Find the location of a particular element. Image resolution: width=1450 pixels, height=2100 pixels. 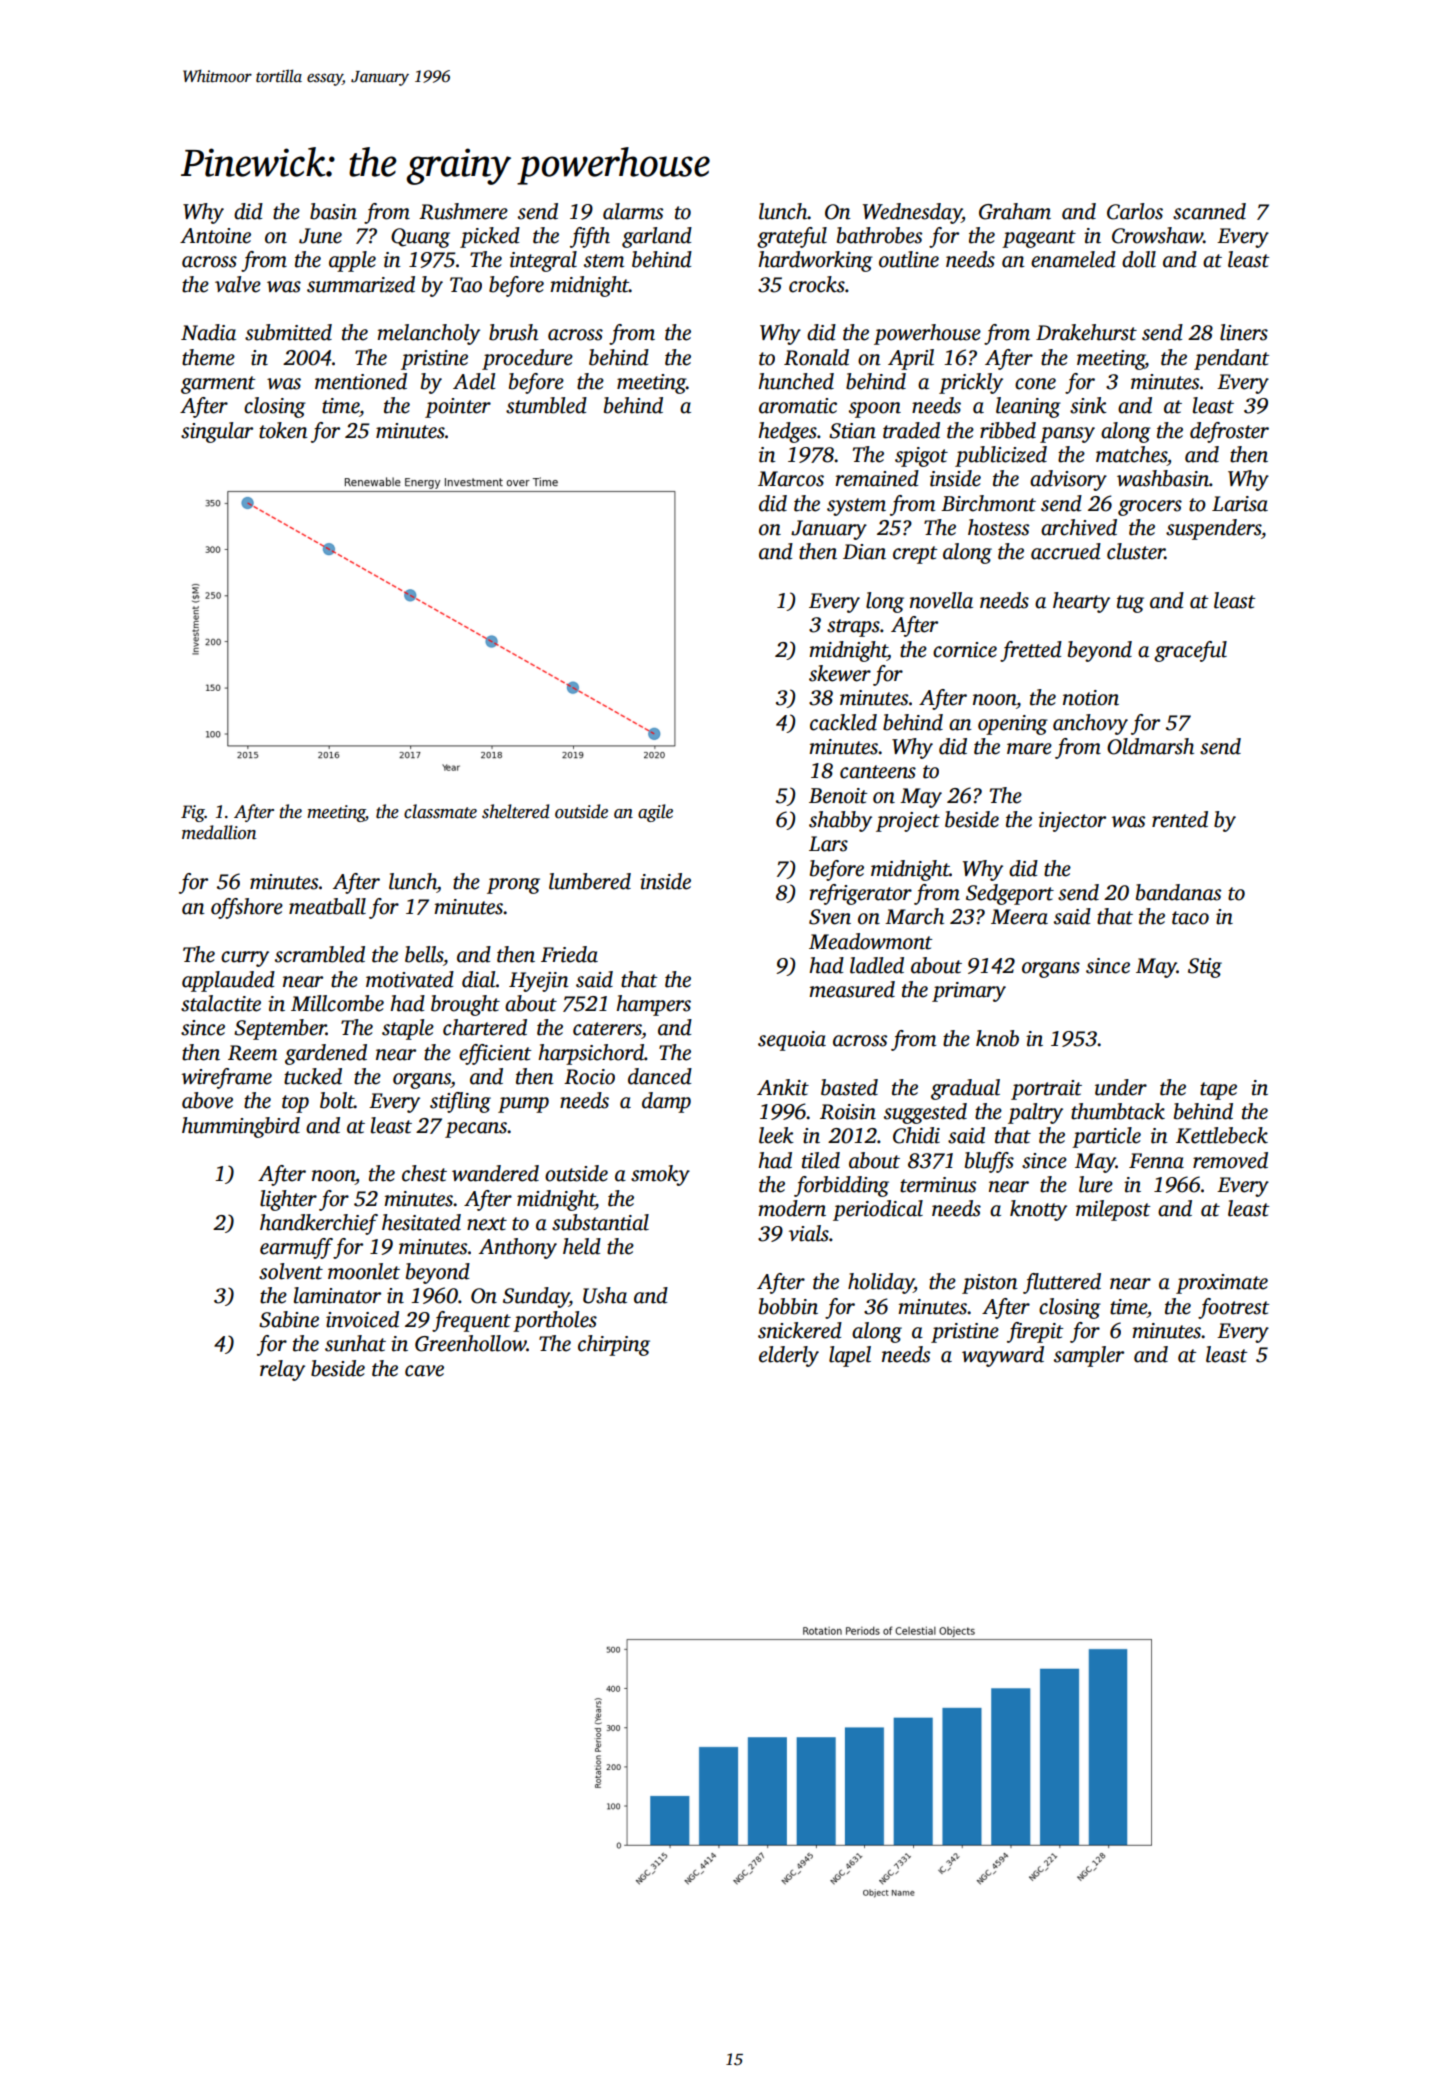

classmate is located at coordinates (440, 811).
